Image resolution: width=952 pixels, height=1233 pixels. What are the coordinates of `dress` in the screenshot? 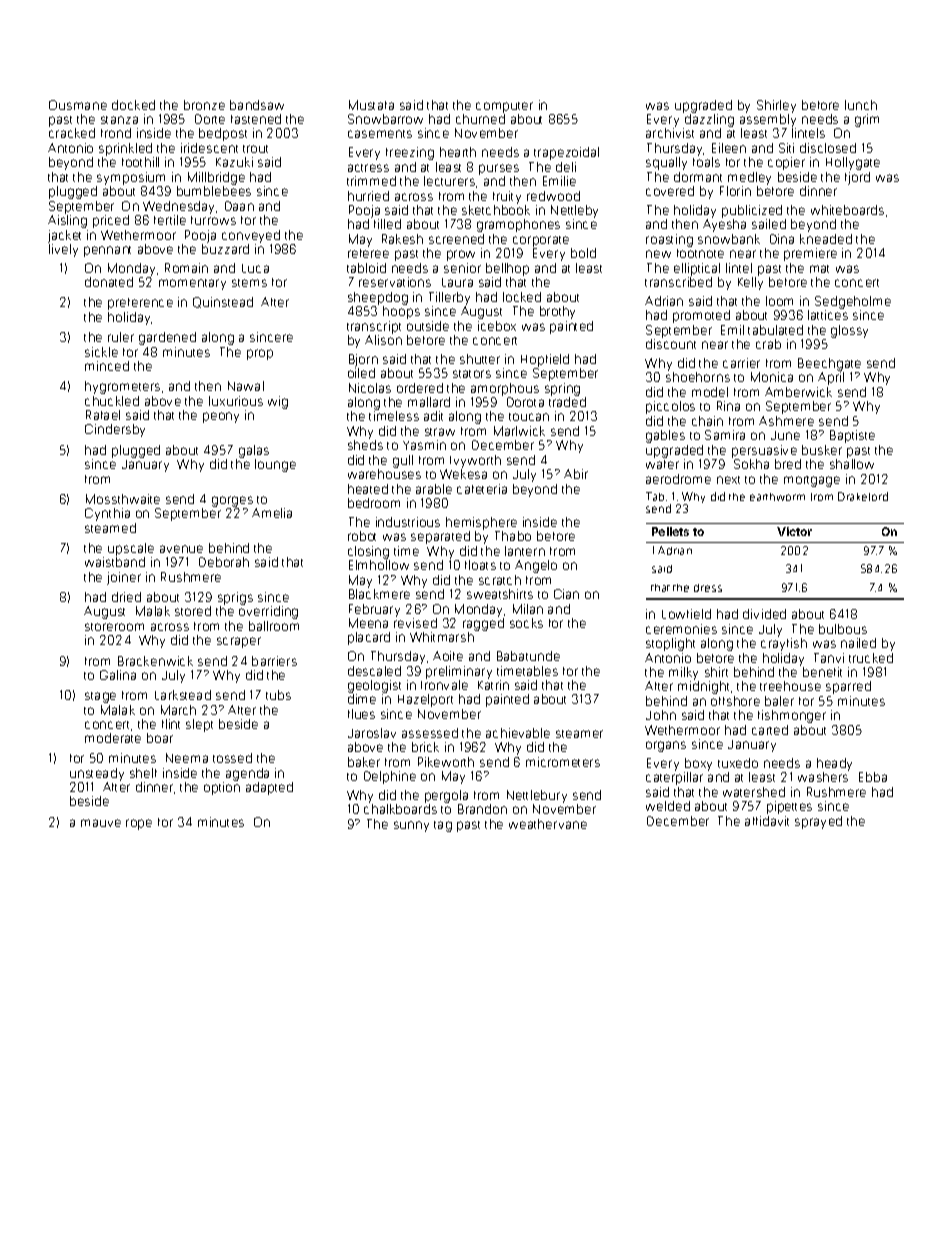 It's located at (708, 588).
